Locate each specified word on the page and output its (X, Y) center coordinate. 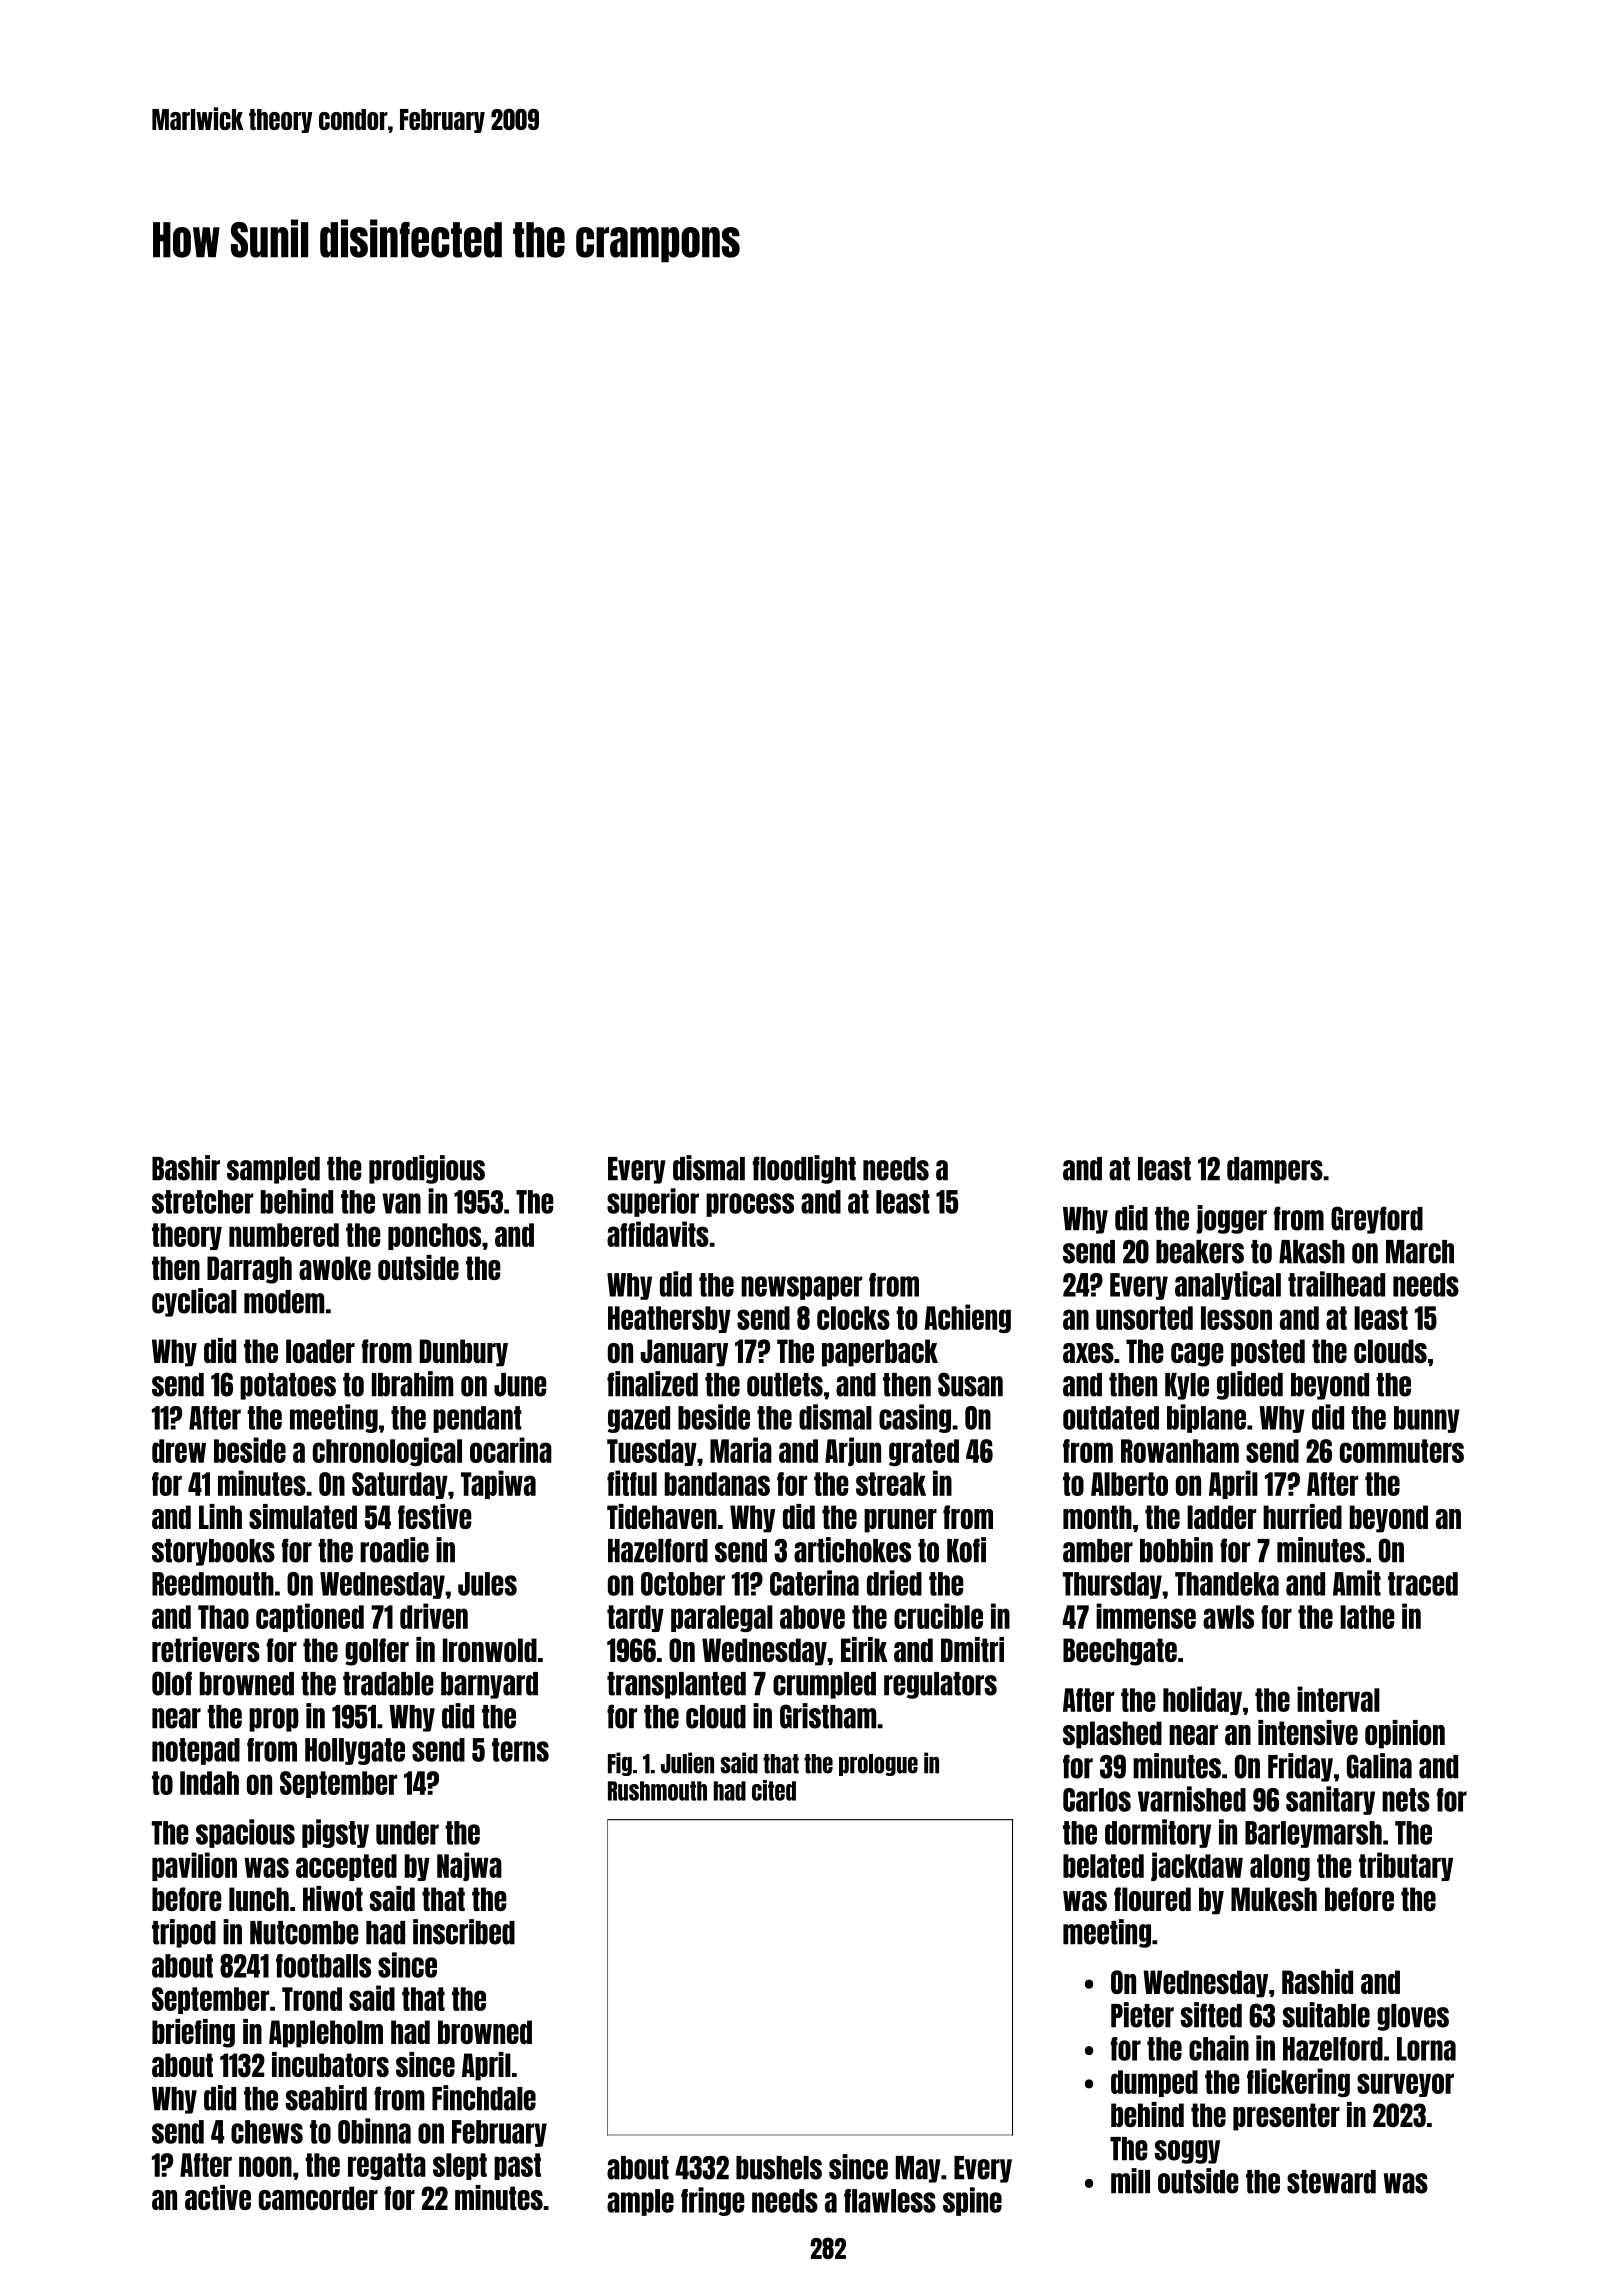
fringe (713, 2201)
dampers (1275, 1170)
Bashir (186, 1168)
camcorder (318, 2198)
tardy (635, 1618)
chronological (387, 1451)
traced (1423, 1584)
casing (915, 1418)
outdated (1111, 1418)
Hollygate (355, 1751)
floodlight (804, 1169)
